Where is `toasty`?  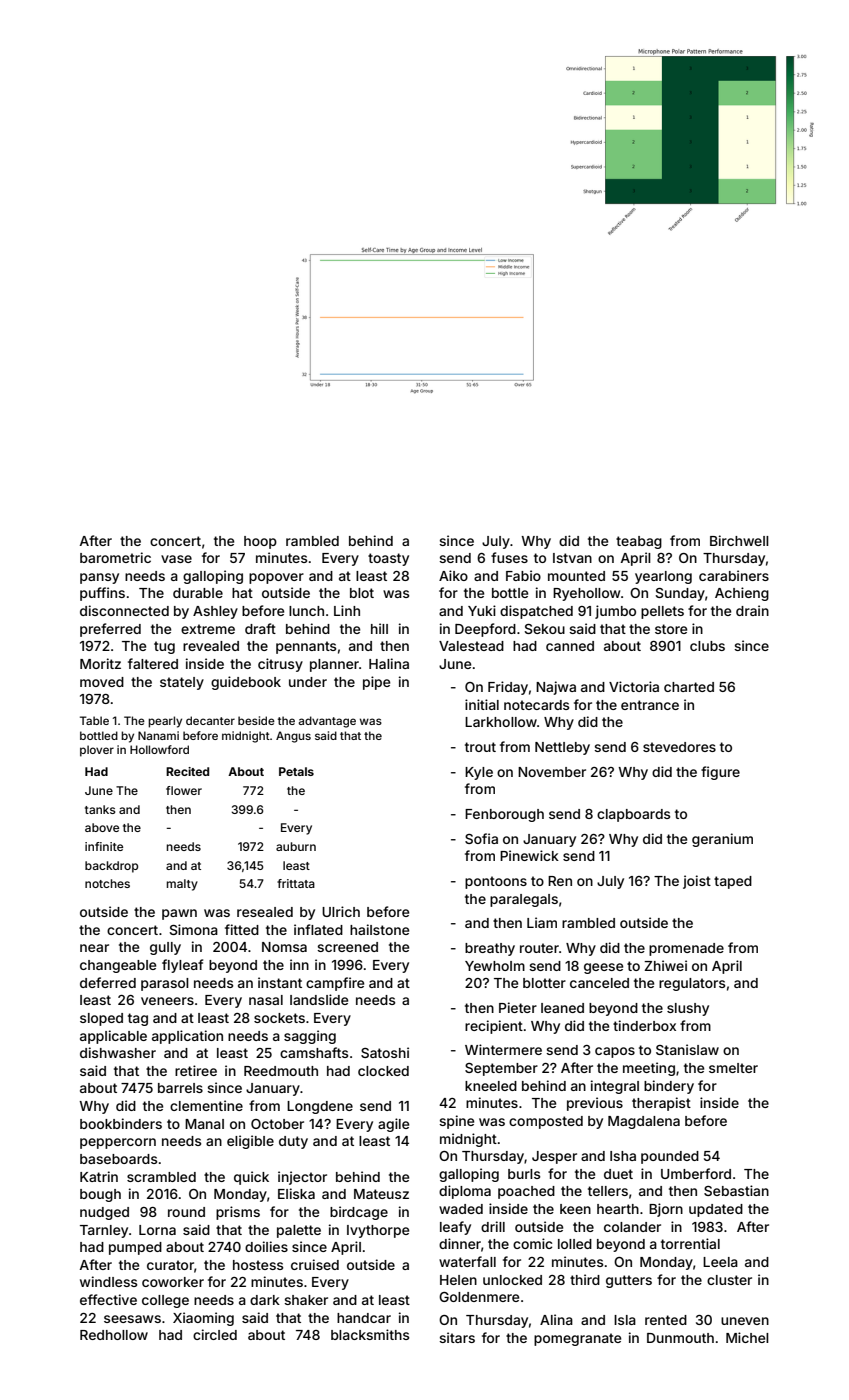 toasty is located at coordinates (388, 559).
